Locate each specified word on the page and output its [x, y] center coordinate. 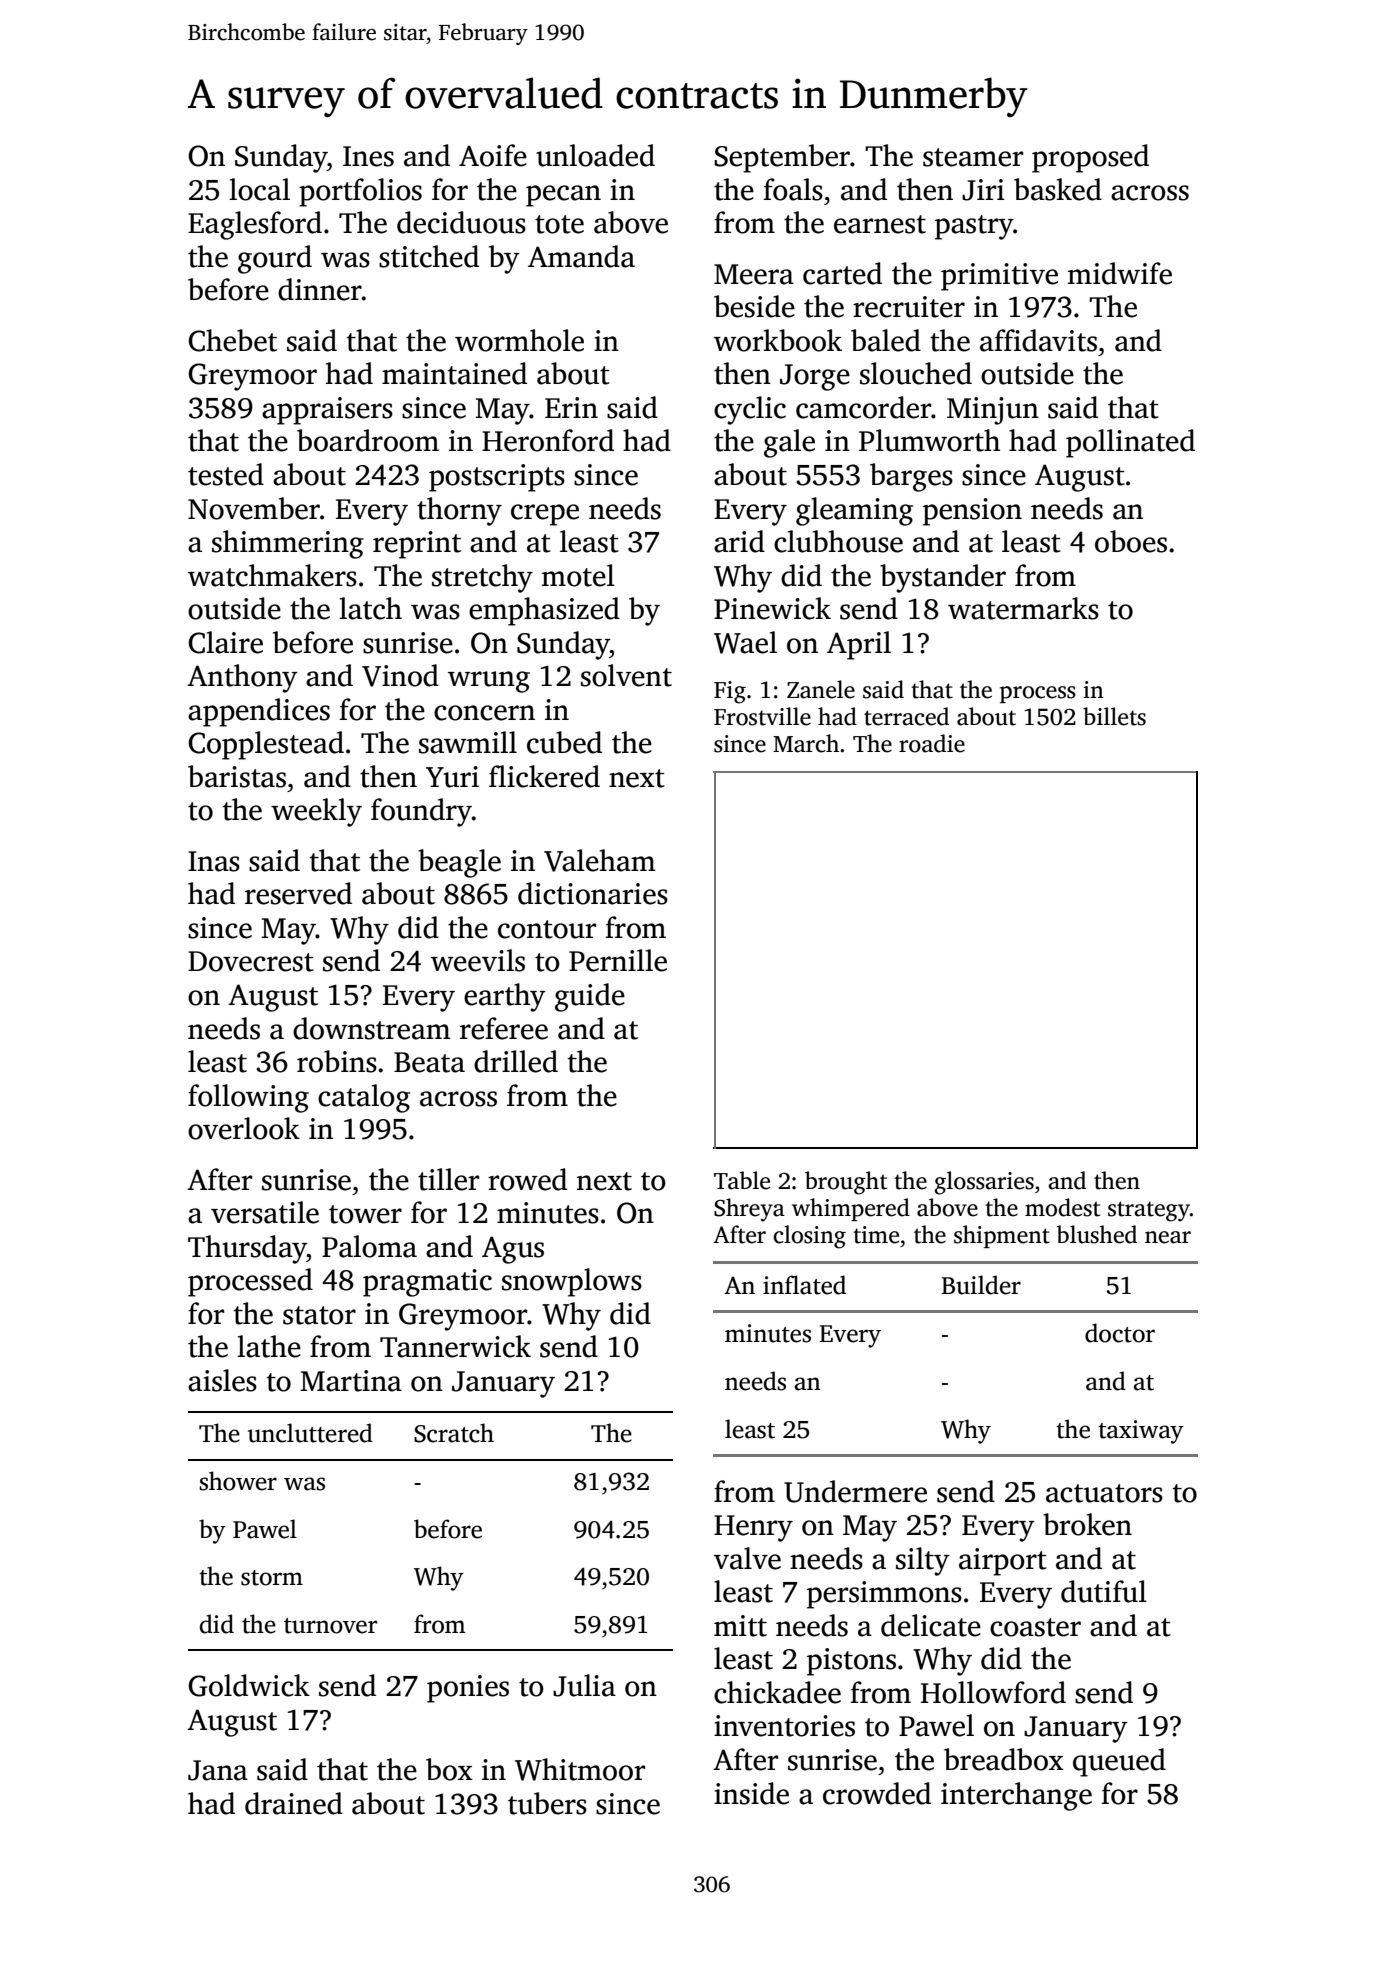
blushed [1096, 1234]
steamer [973, 157]
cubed [564, 742]
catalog [364, 1098]
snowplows [572, 1282]
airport [1003, 1562]
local [259, 189]
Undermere [855, 1491]
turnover [330, 1626]
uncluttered [310, 1433]
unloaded [595, 155]
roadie [932, 743]
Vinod [400, 675]
